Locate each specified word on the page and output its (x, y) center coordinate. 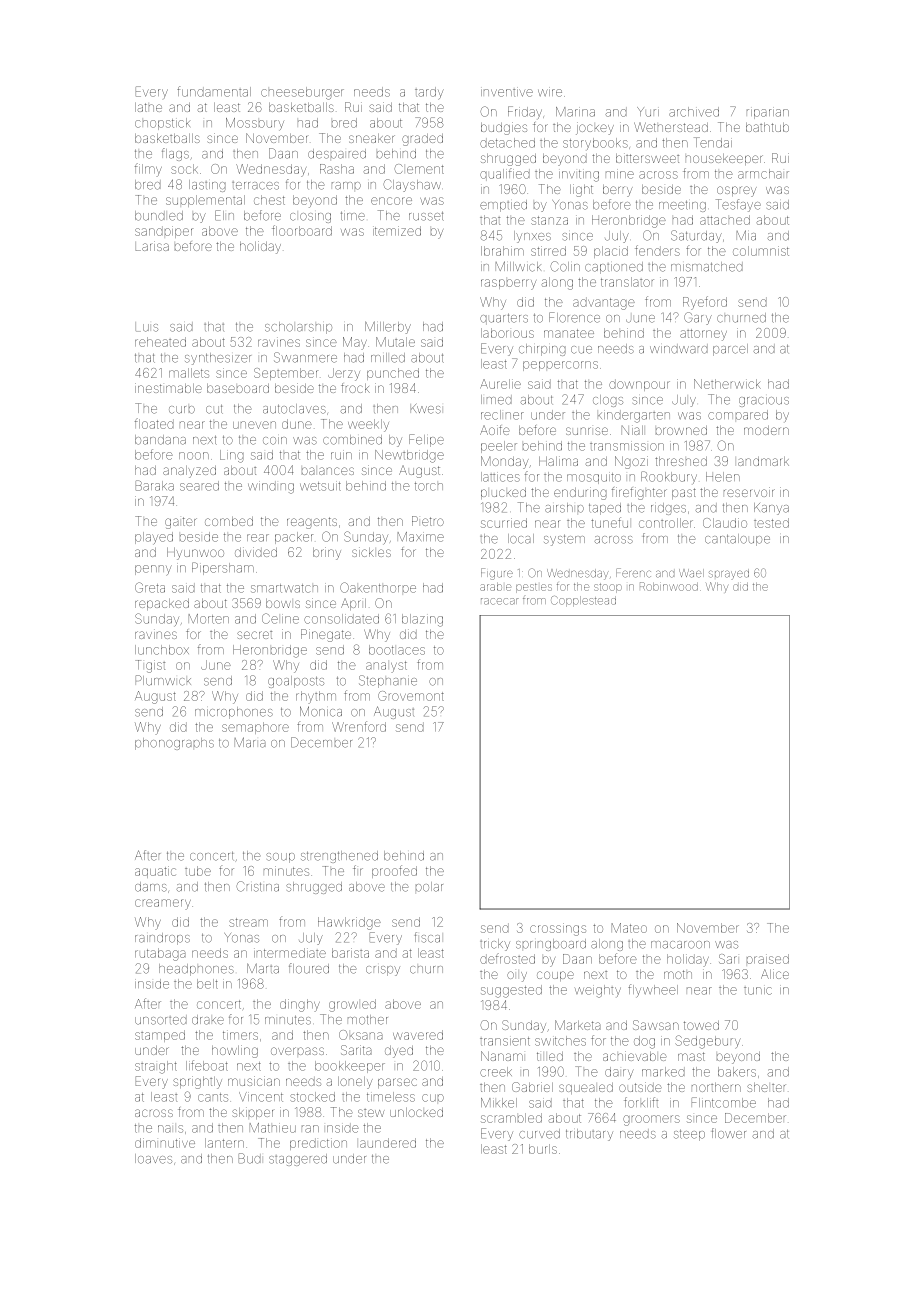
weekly (368, 425)
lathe (148, 107)
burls (543, 1149)
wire (550, 92)
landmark (763, 461)
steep (689, 1135)
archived (694, 112)
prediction (318, 1144)
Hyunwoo (195, 554)
